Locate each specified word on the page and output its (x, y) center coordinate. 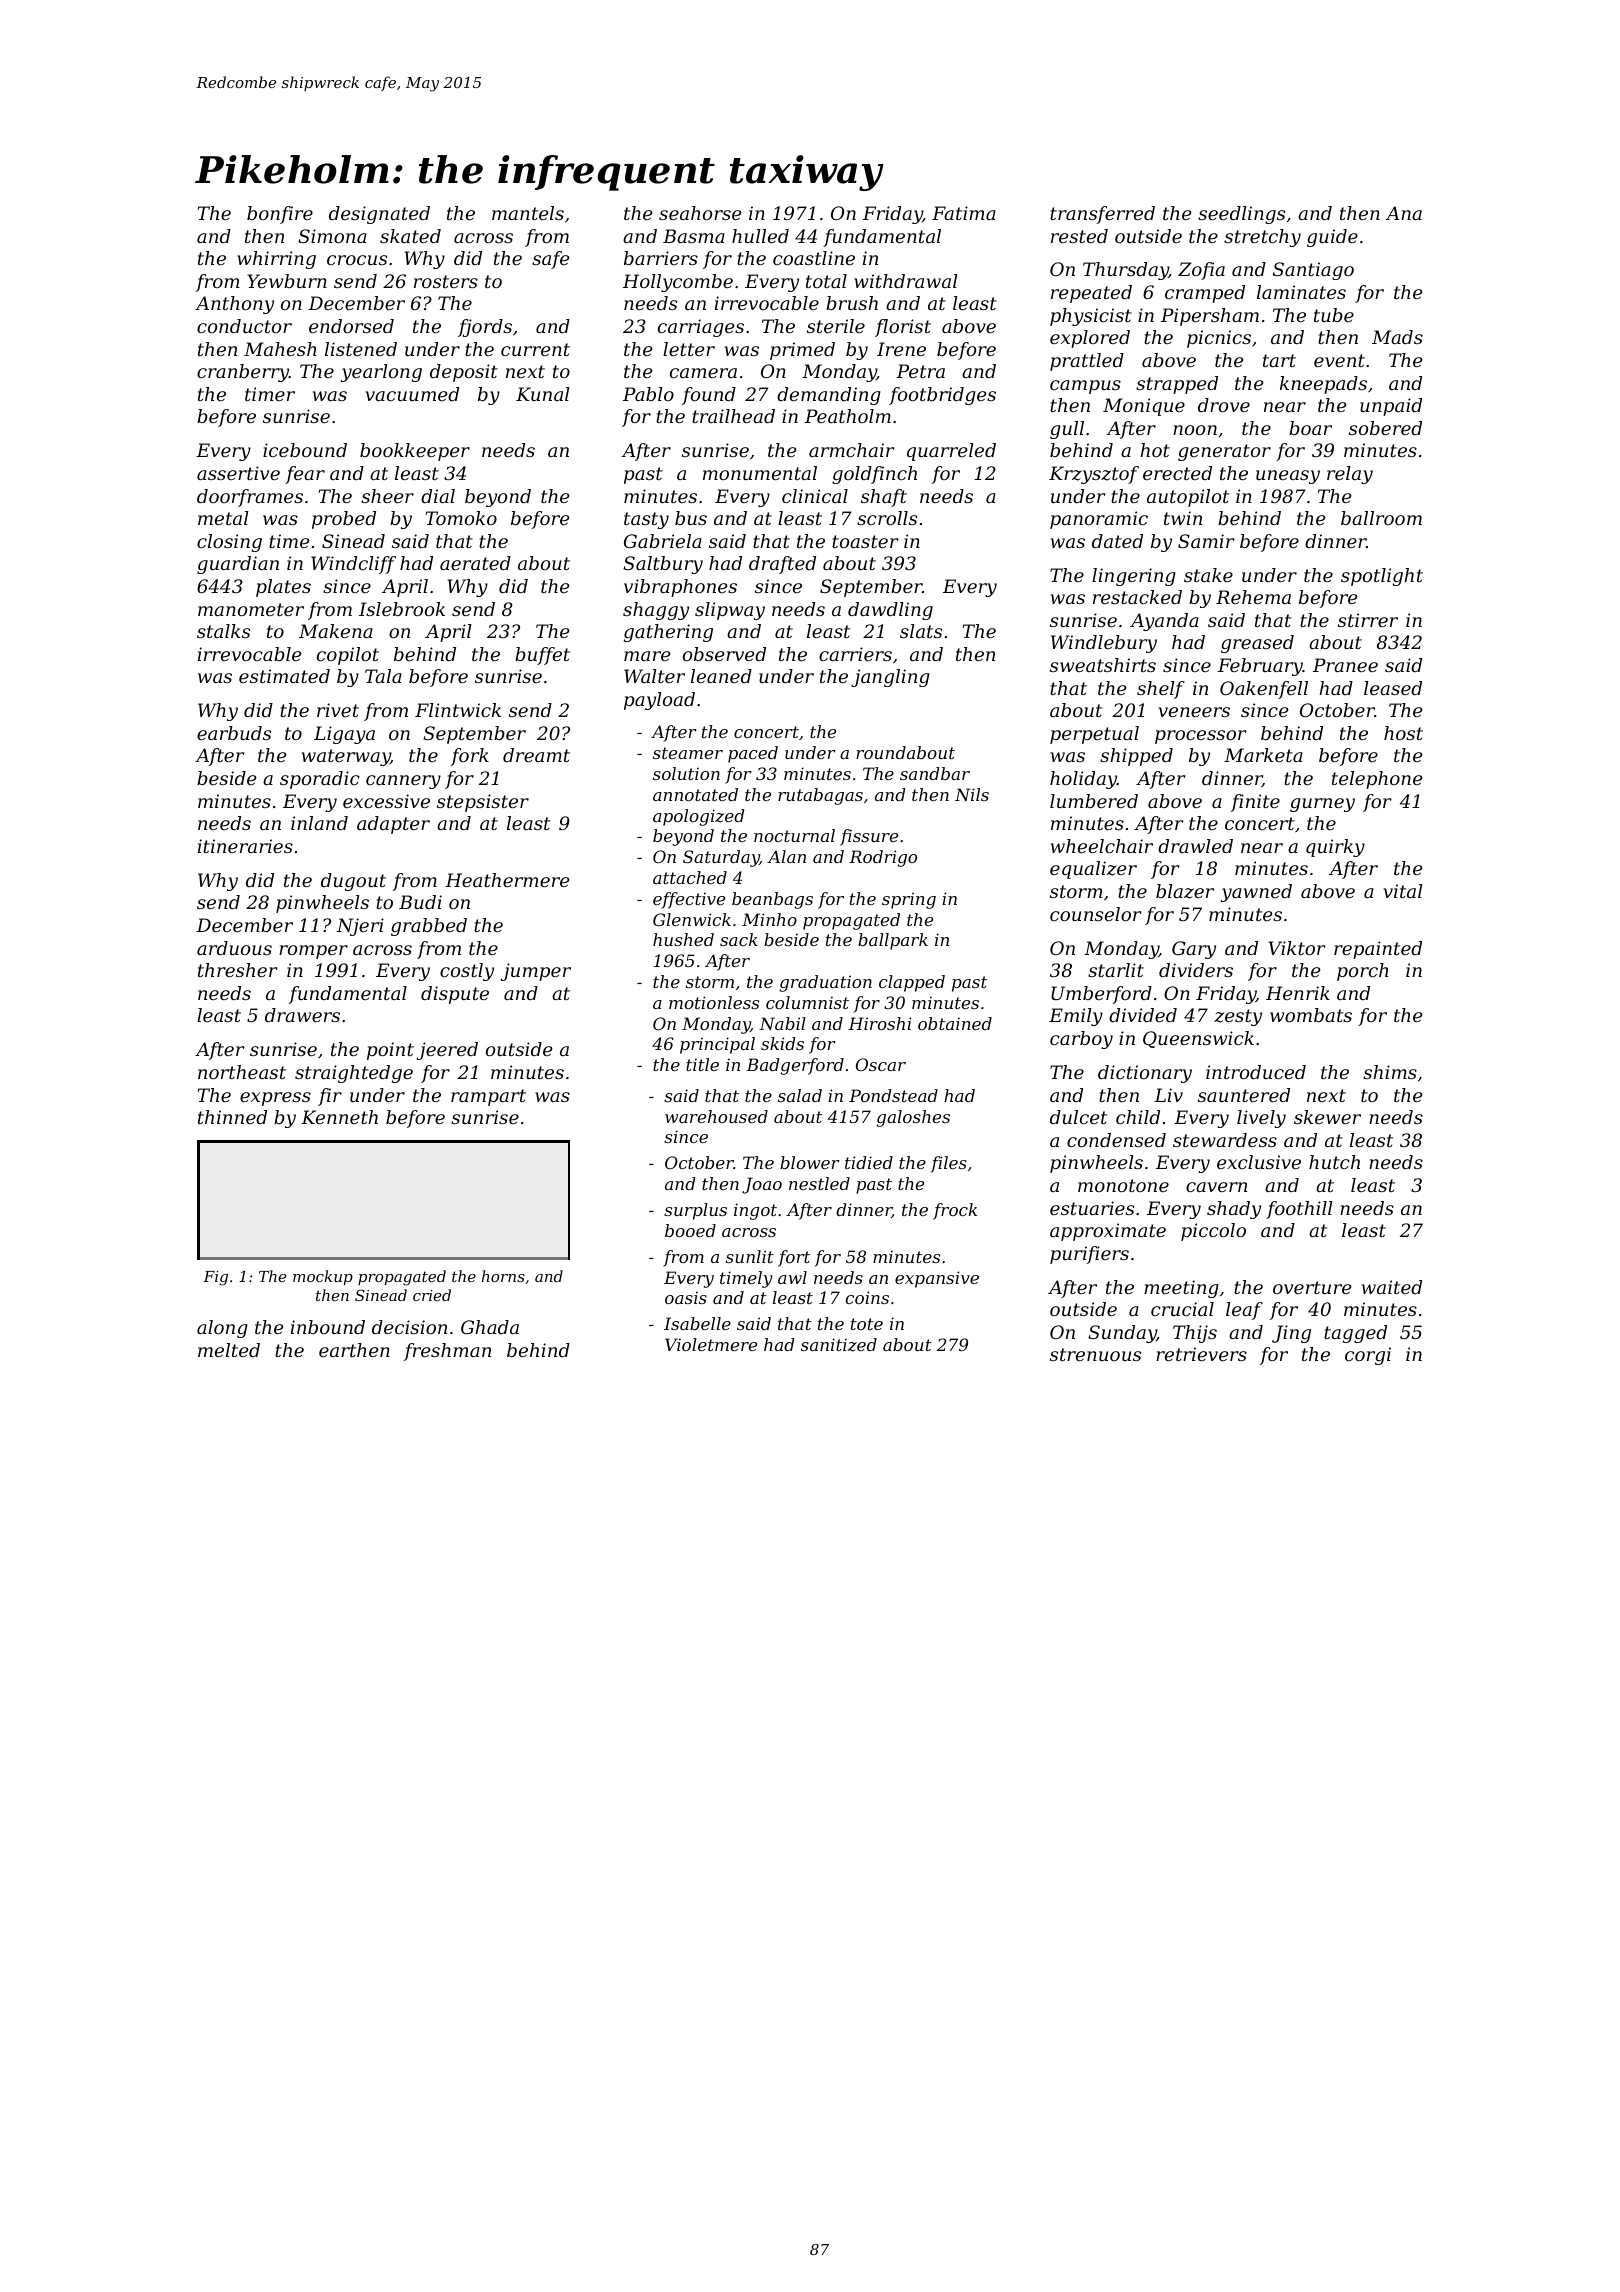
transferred (1102, 215)
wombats (1311, 1015)
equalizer (1093, 870)
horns (503, 1276)
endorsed (351, 326)
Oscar (881, 1064)
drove (1224, 405)
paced (753, 754)
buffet (542, 656)
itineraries (245, 846)
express (275, 1099)
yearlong (381, 373)
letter (689, 349)
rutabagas (820, 796)
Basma (694, 236)
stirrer (1368, 620)
